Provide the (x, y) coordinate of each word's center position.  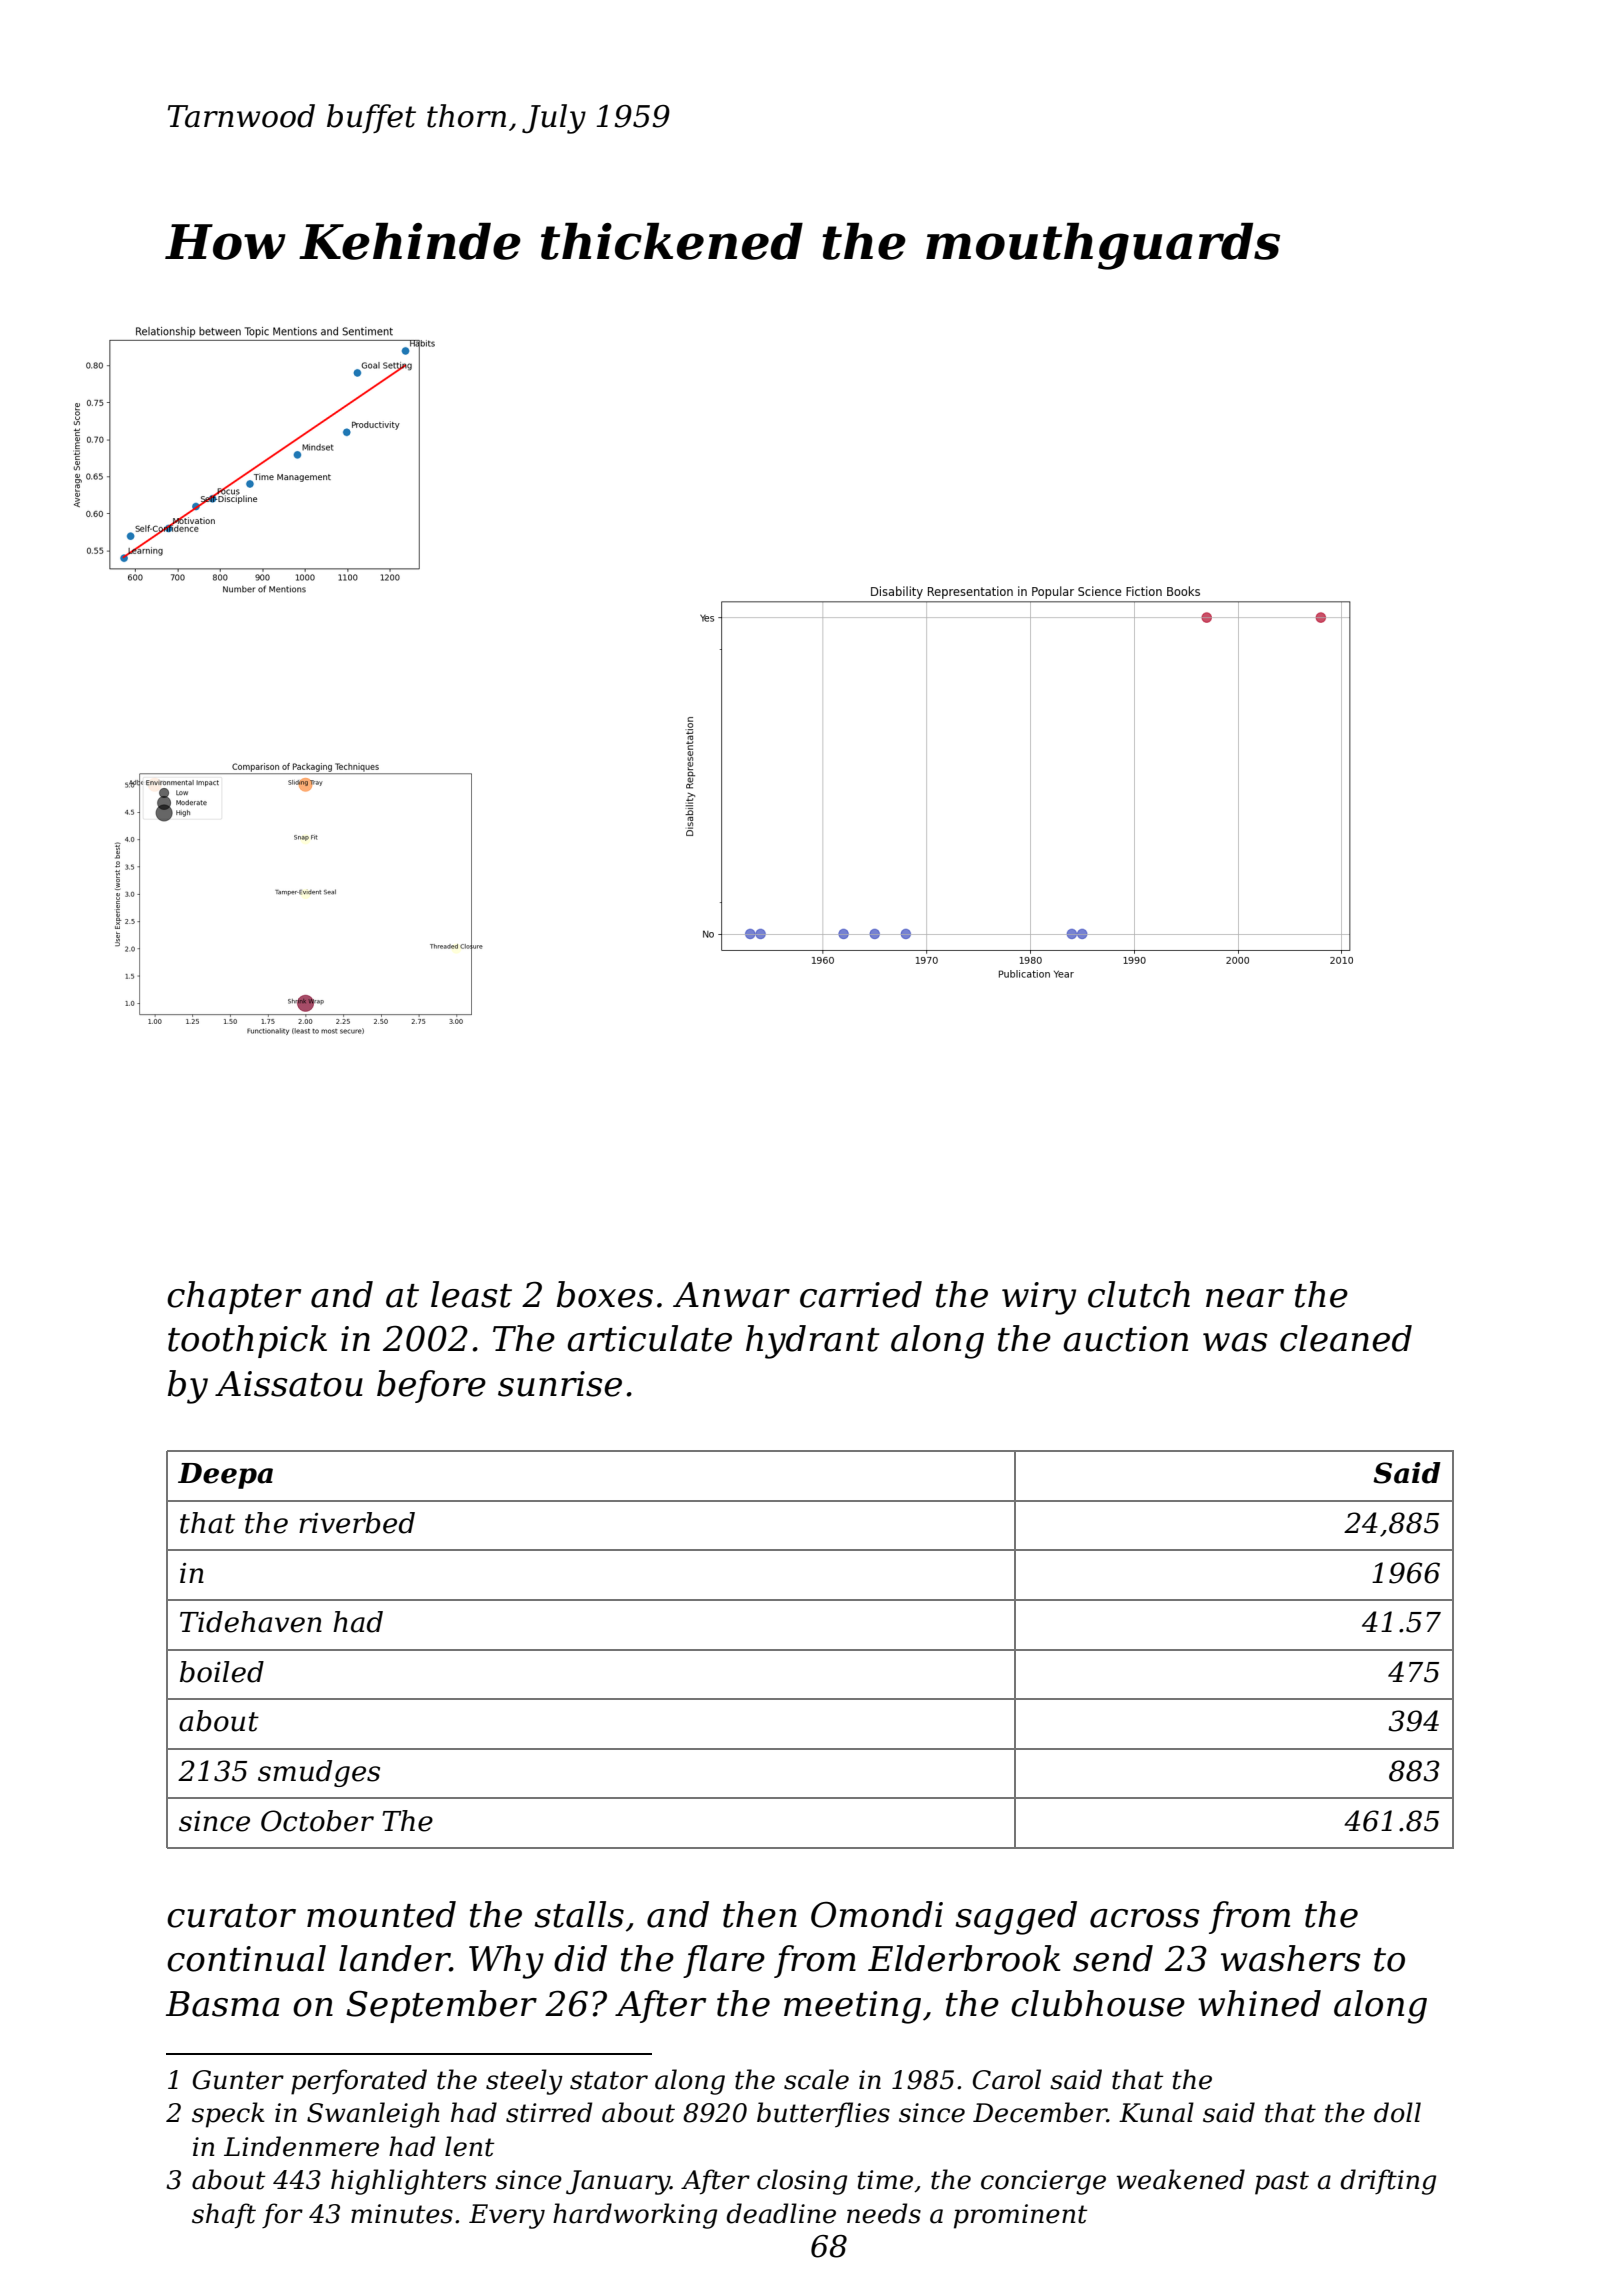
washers (1291, 1958)
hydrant (813, 1342)
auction (1125, 1339)
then (760, 1914)
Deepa (225, 1476)
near (1245, 1298)
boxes (605, 1294)
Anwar (731, 1295)
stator (609, 2080)
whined (1259, 2003)
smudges (319, 1773)
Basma (223, 2004)
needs (884, 2213)
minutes (402, 2214)
